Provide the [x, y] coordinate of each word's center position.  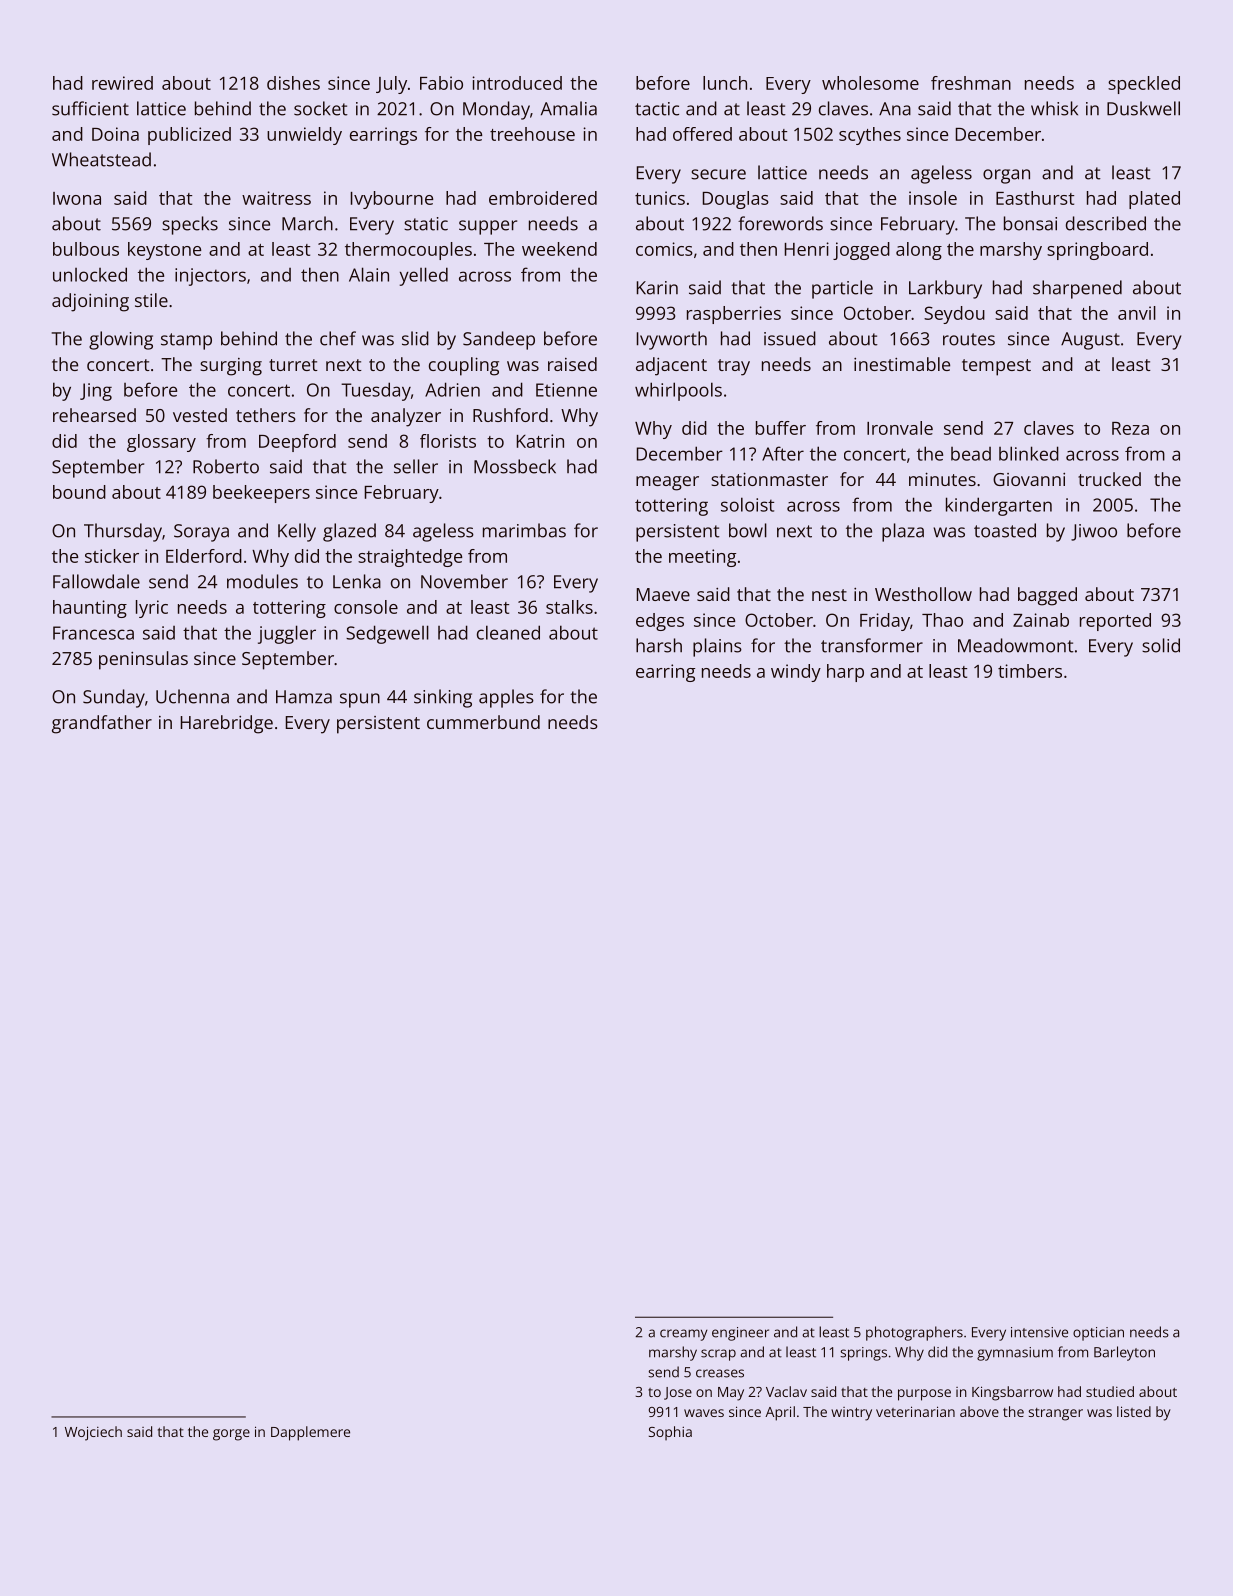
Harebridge [227, 724]
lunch [725, 83]
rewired [122, 83]
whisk [1054, 108]
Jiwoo [1094, 532]
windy [796, 673]
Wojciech [93, 1433]
